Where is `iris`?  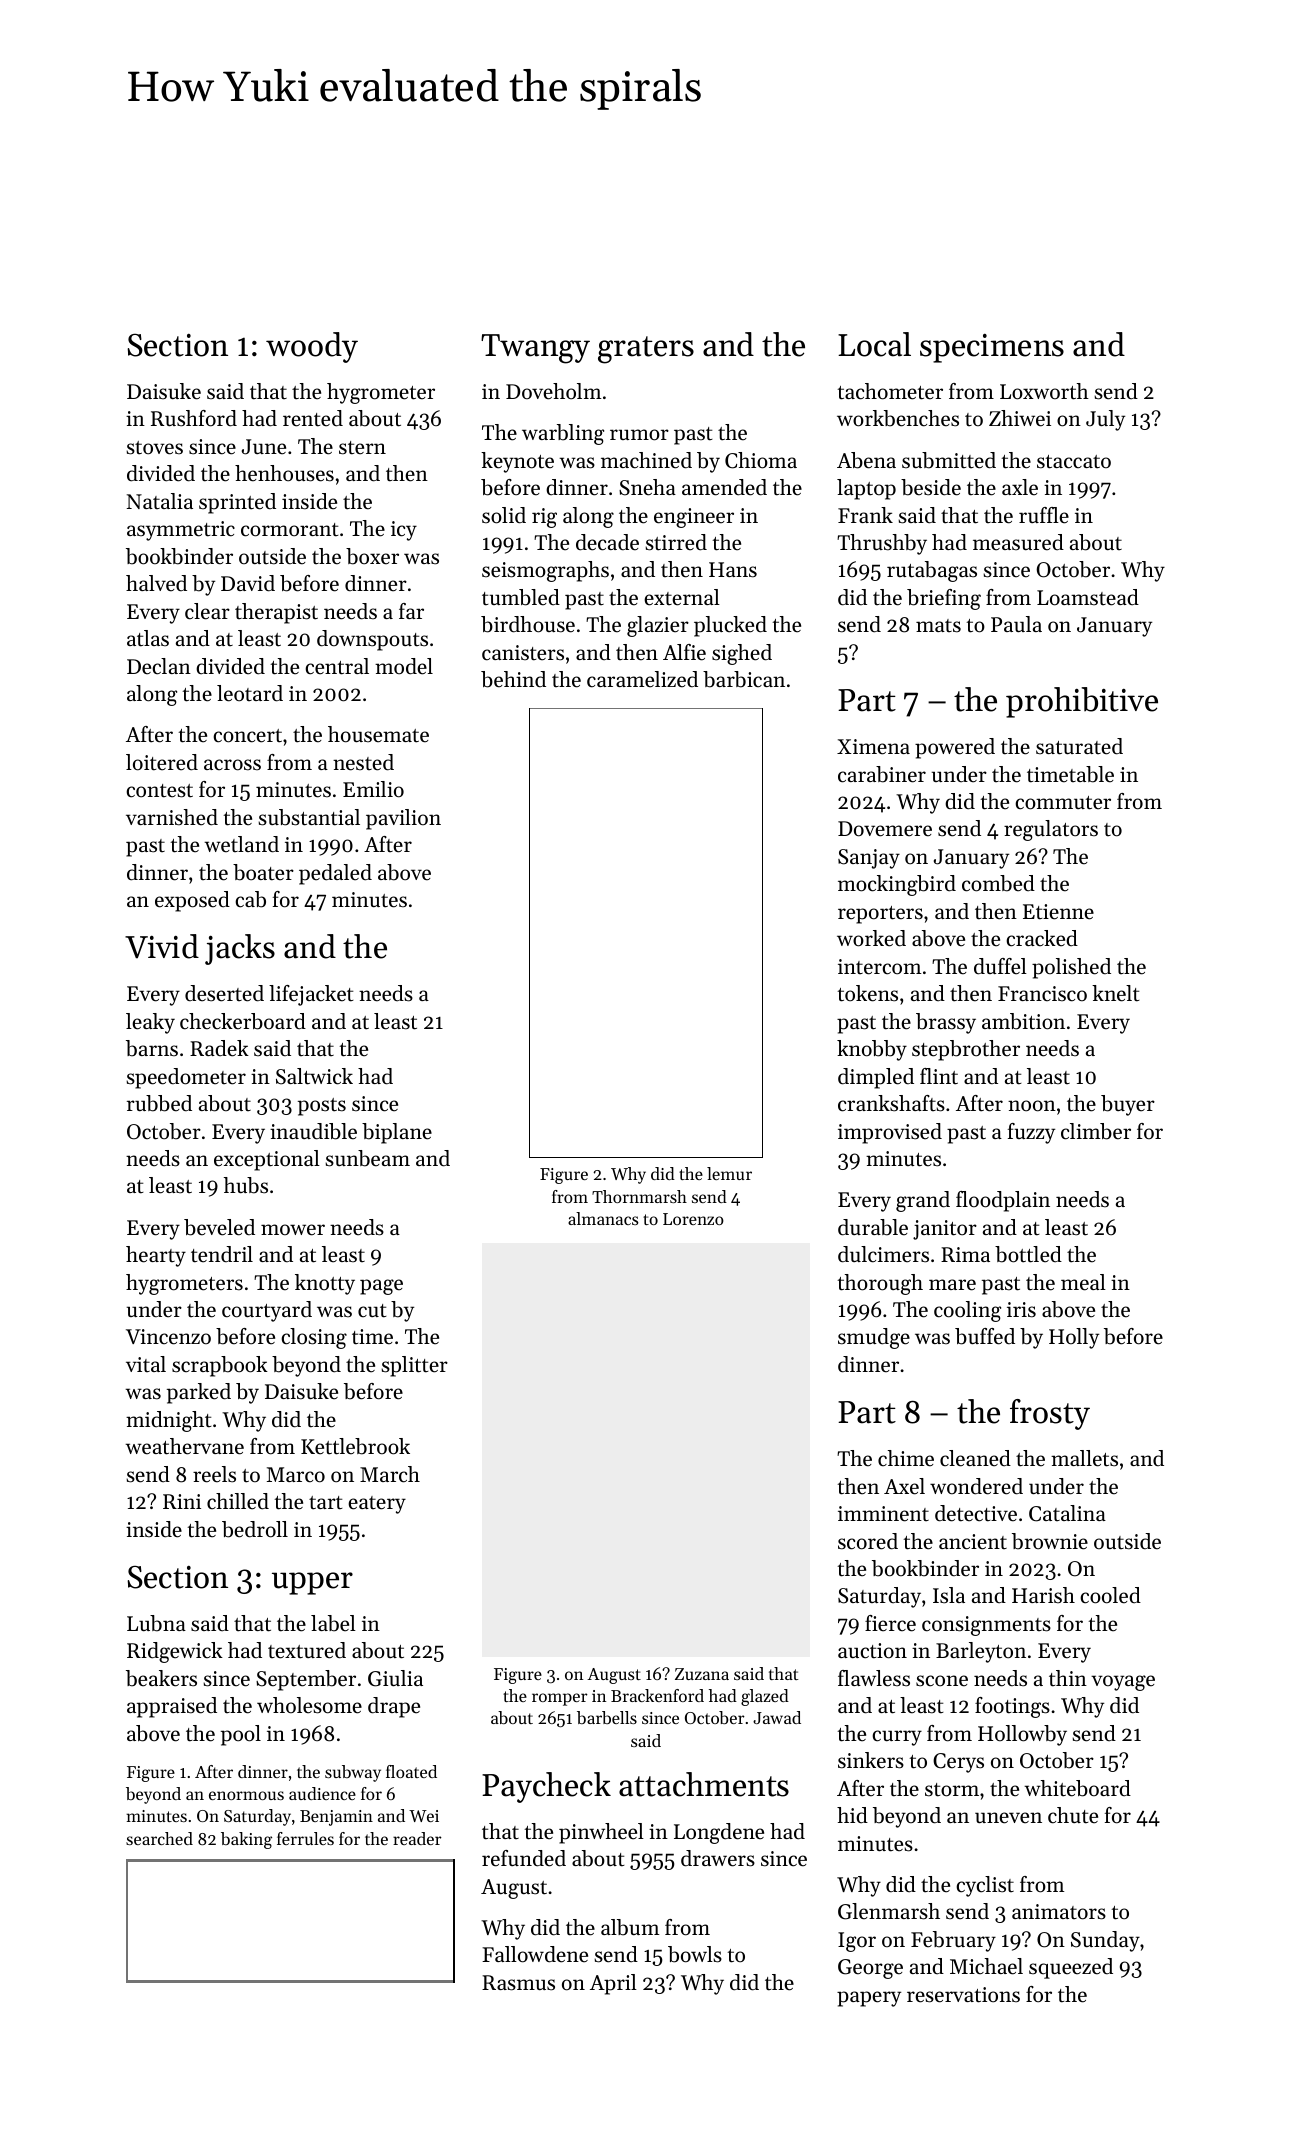 iris is located at coordinates (1021, 1310).
